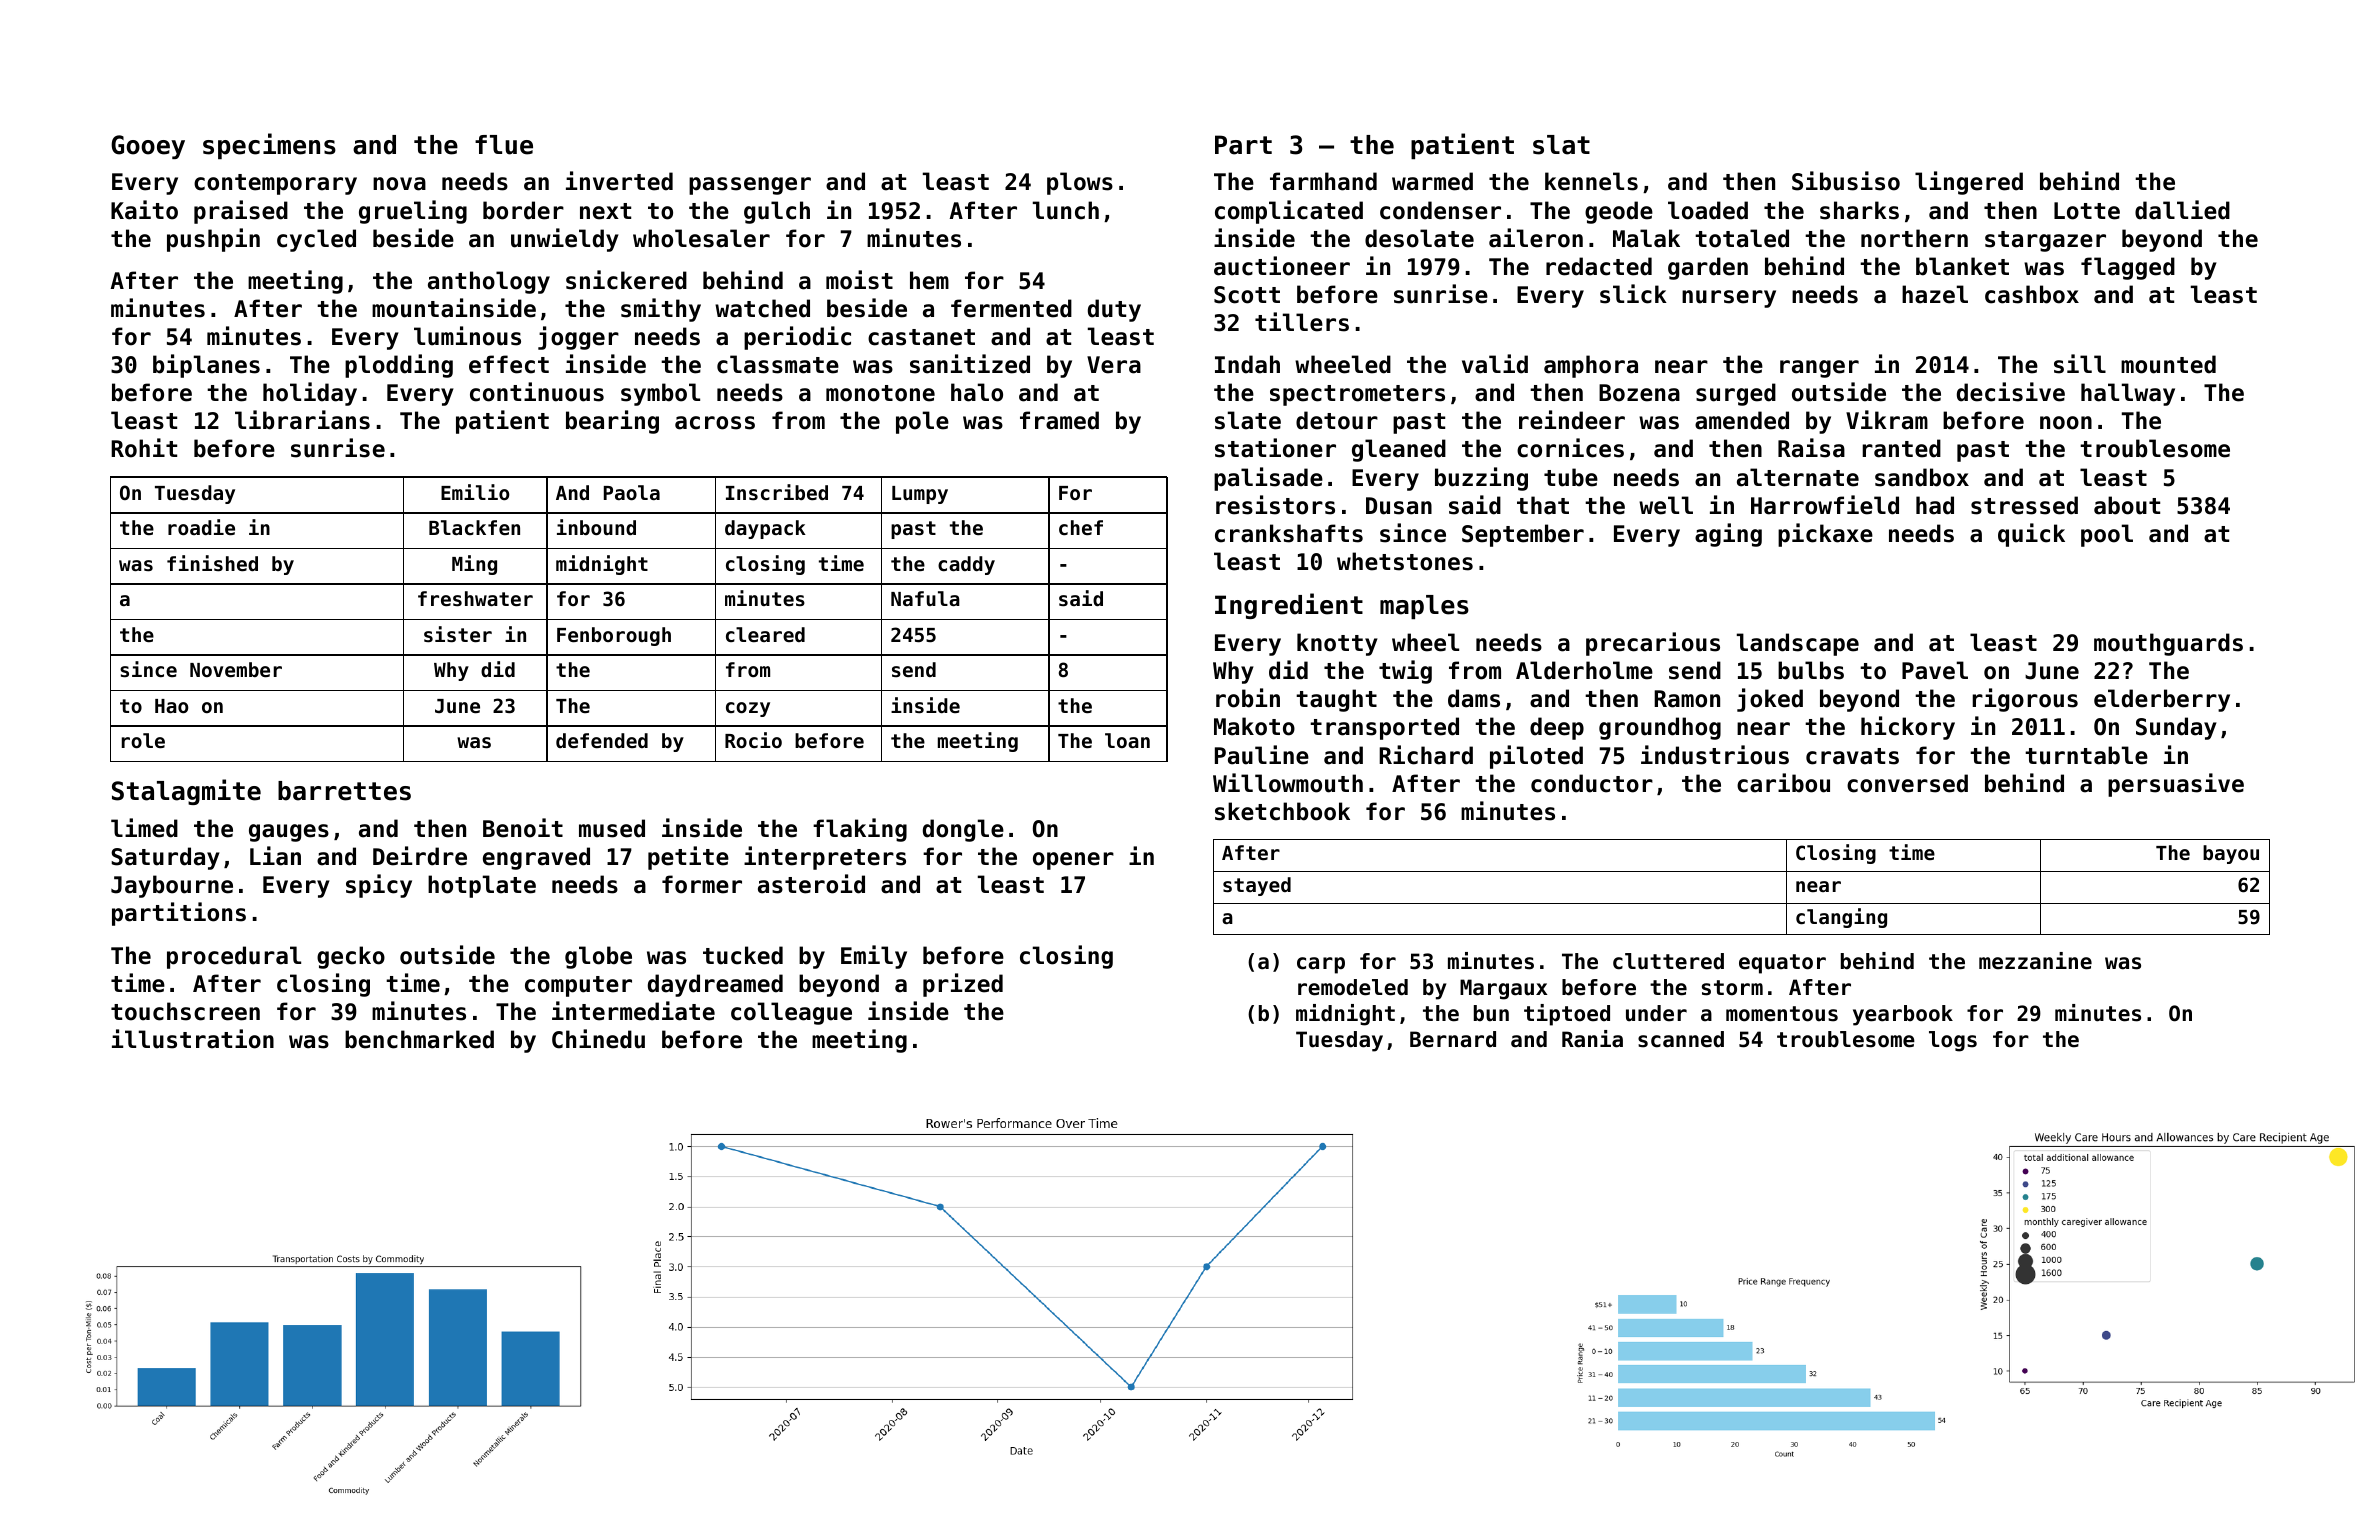 Image resolution: width=2380 pixels, height=1540 pixels. I want to click on joked, so click(1770, 700).
